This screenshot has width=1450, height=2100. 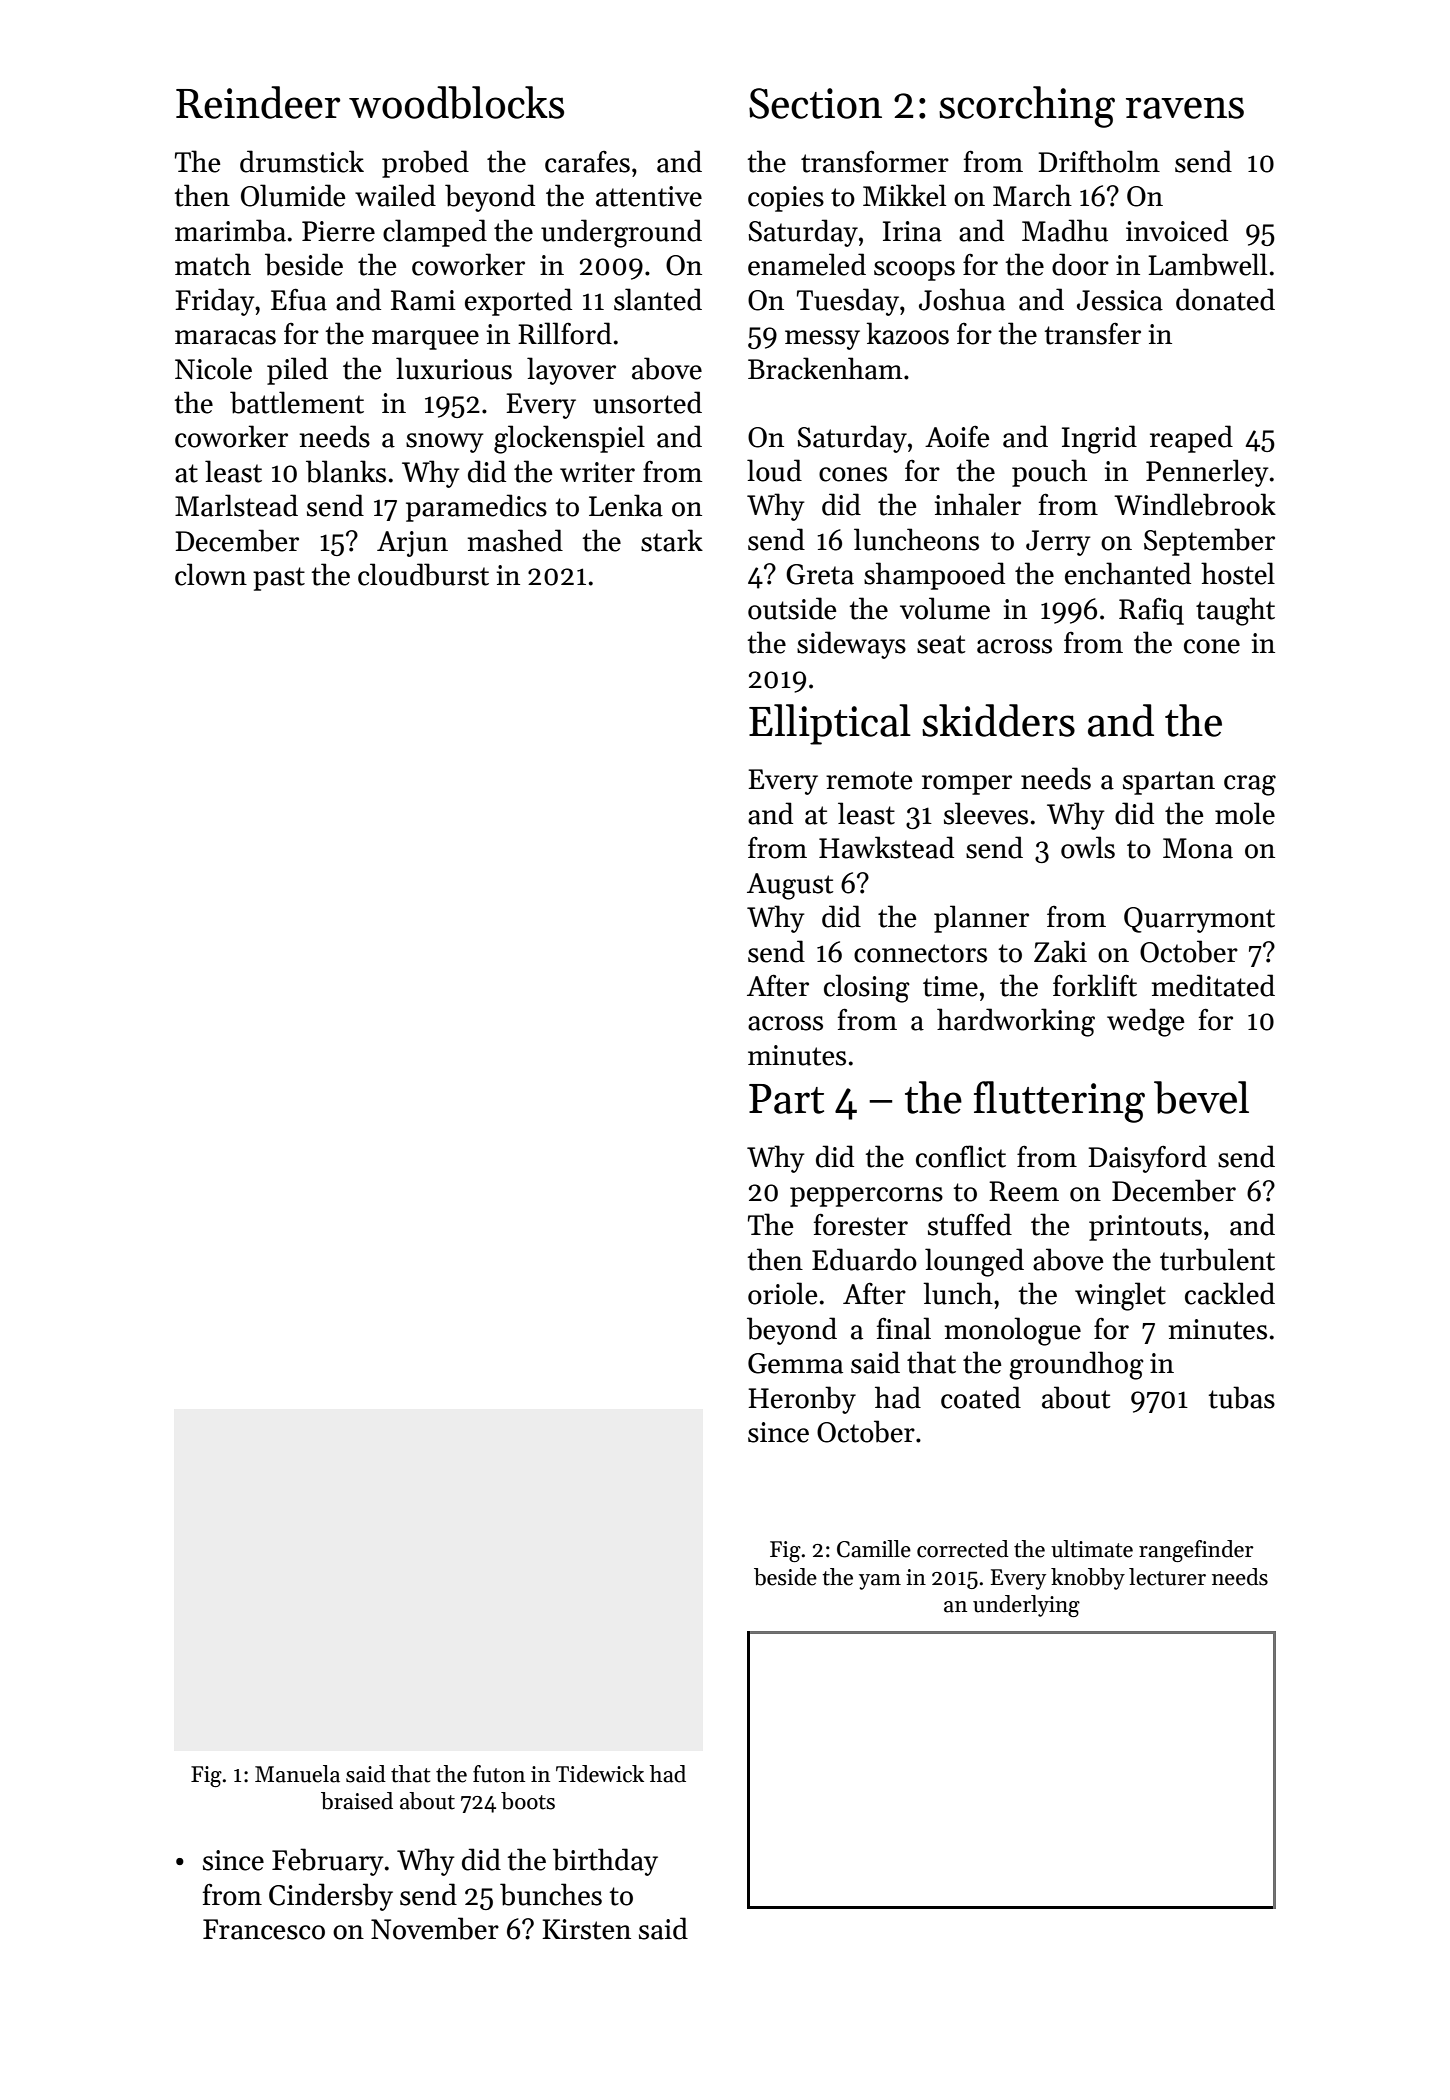 What do you see at coordinates (1027, 107) in the screenshot?
I see `scorching` at bounding box center [1027, 107].
